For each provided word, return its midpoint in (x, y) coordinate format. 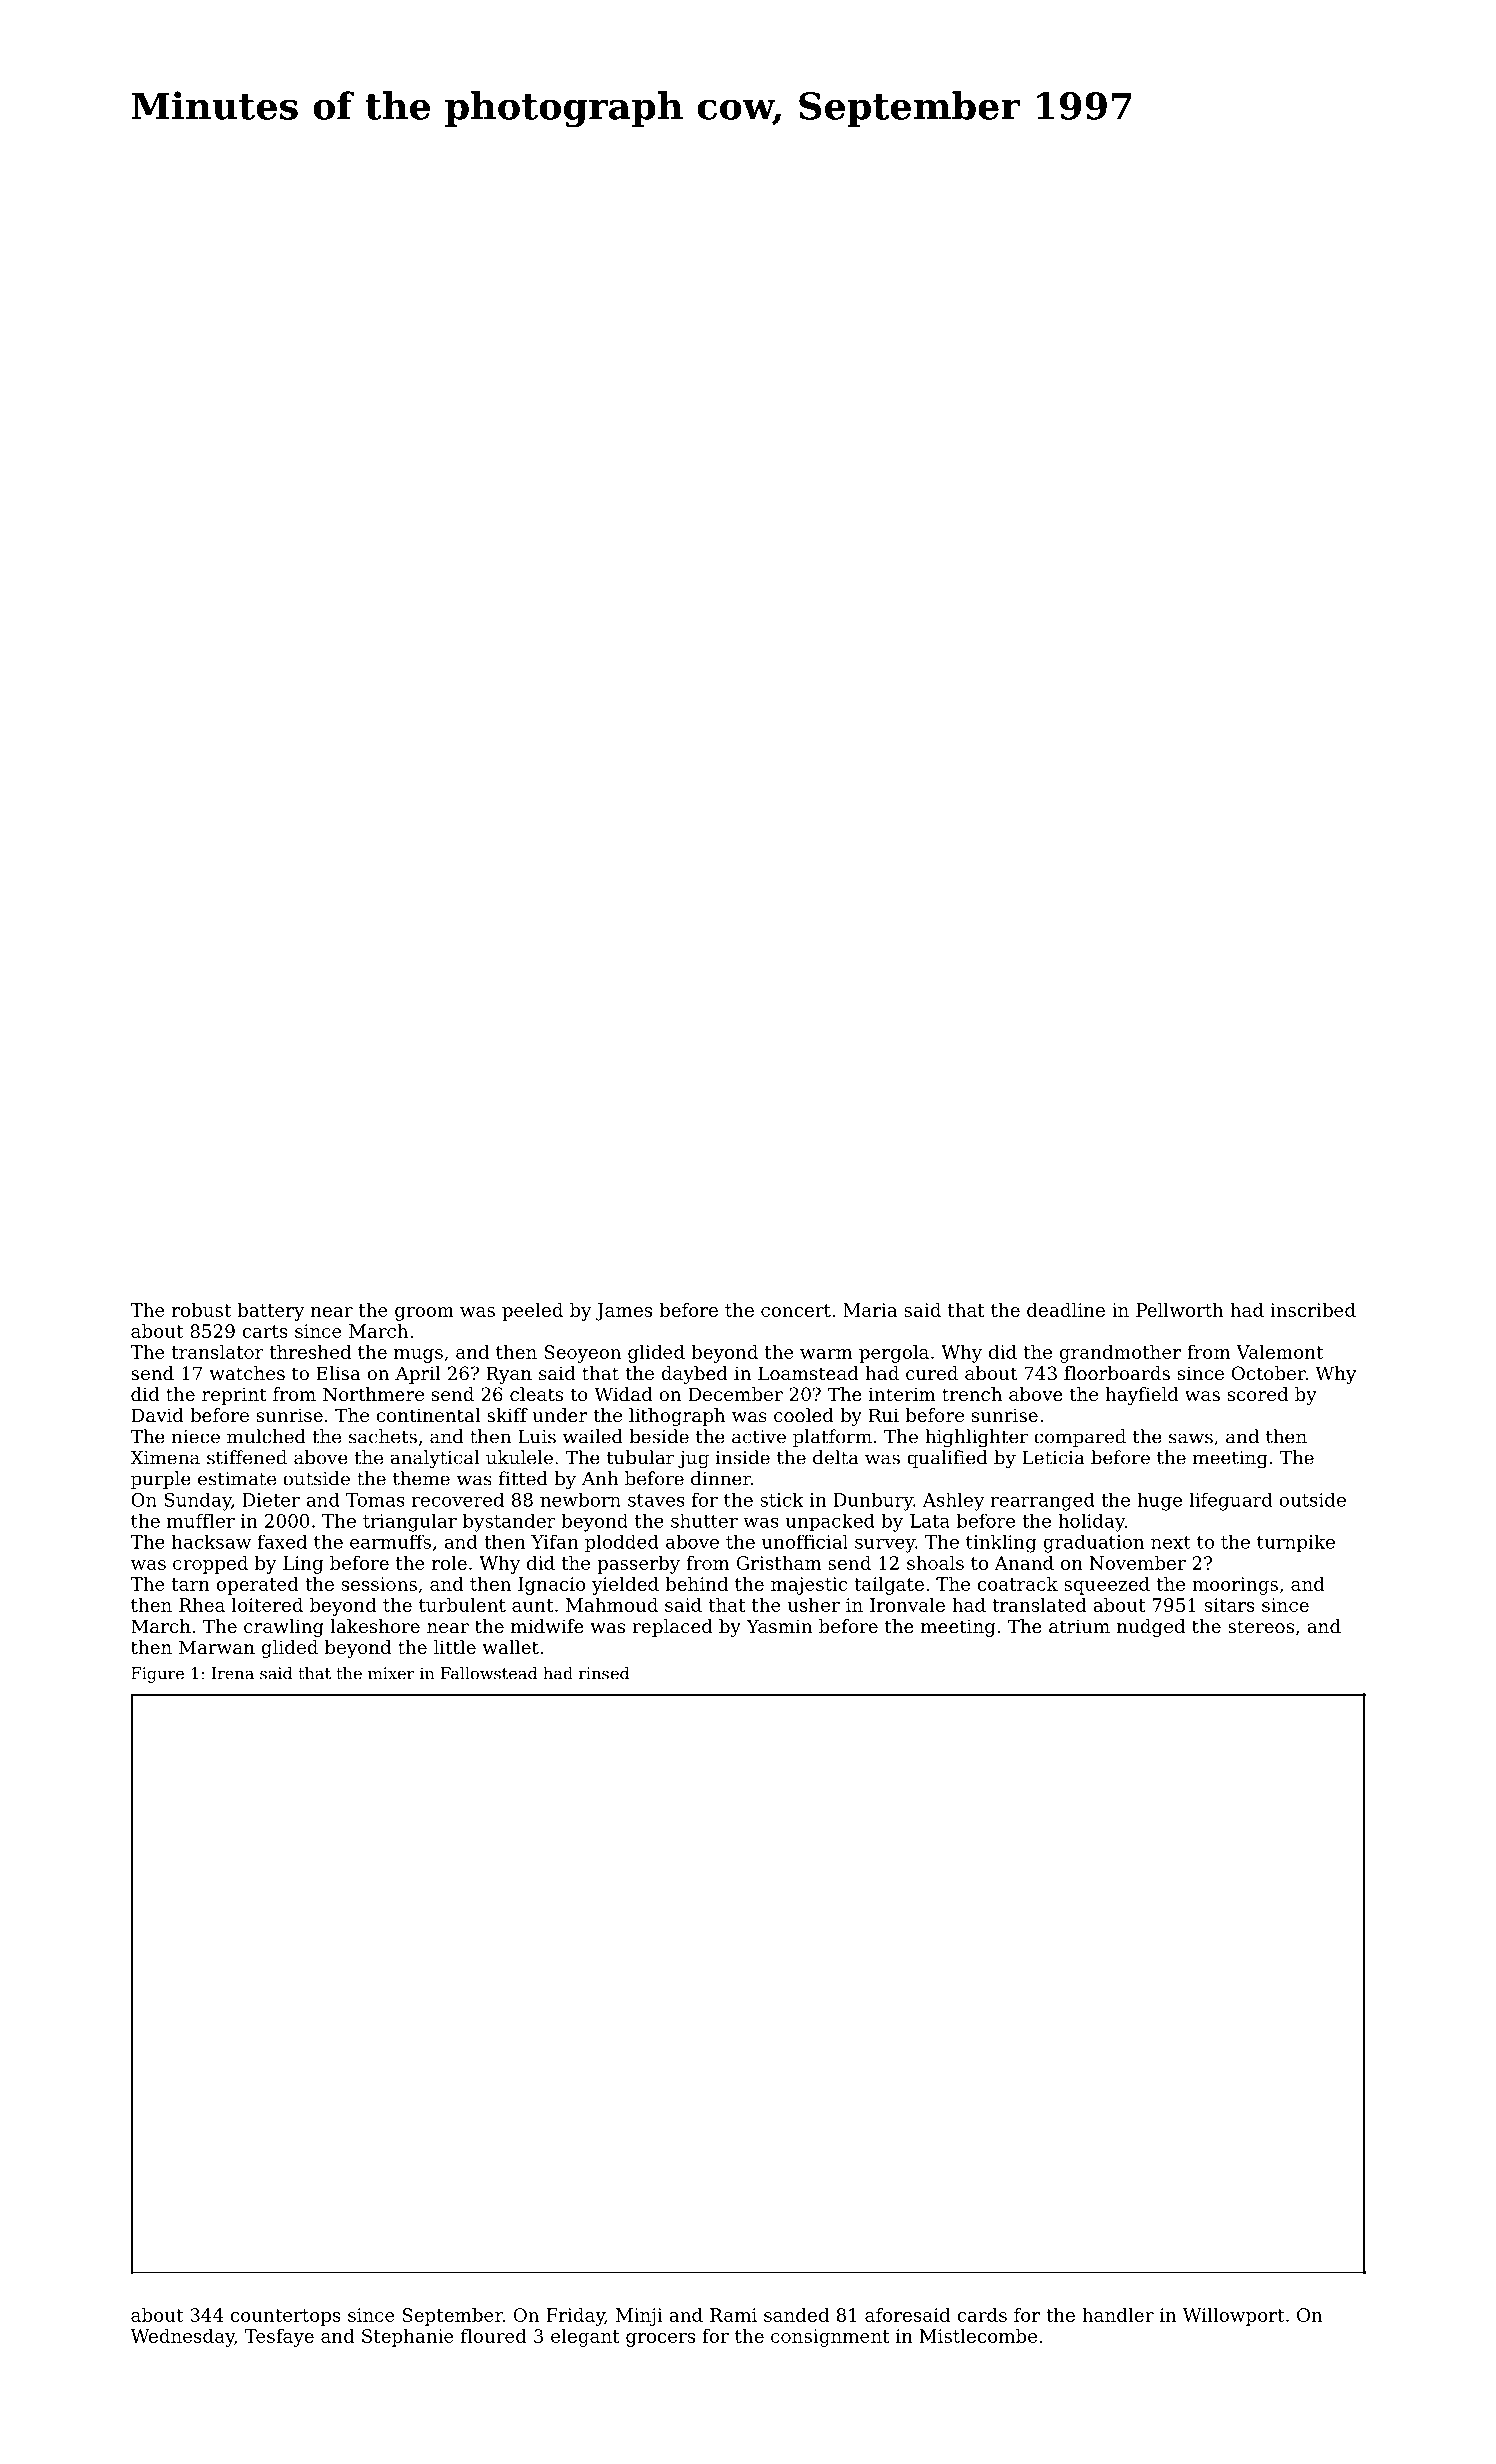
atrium (1079, 1626)
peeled (532, 1312)
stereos (1261, 1626)
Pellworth (1179, 1310)
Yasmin (779, 1626)
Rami (733, 2315)
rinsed (604, 1673)
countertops (286, 2317)
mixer (391, 1673)
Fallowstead (489, 1673)
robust (201, 1310)
